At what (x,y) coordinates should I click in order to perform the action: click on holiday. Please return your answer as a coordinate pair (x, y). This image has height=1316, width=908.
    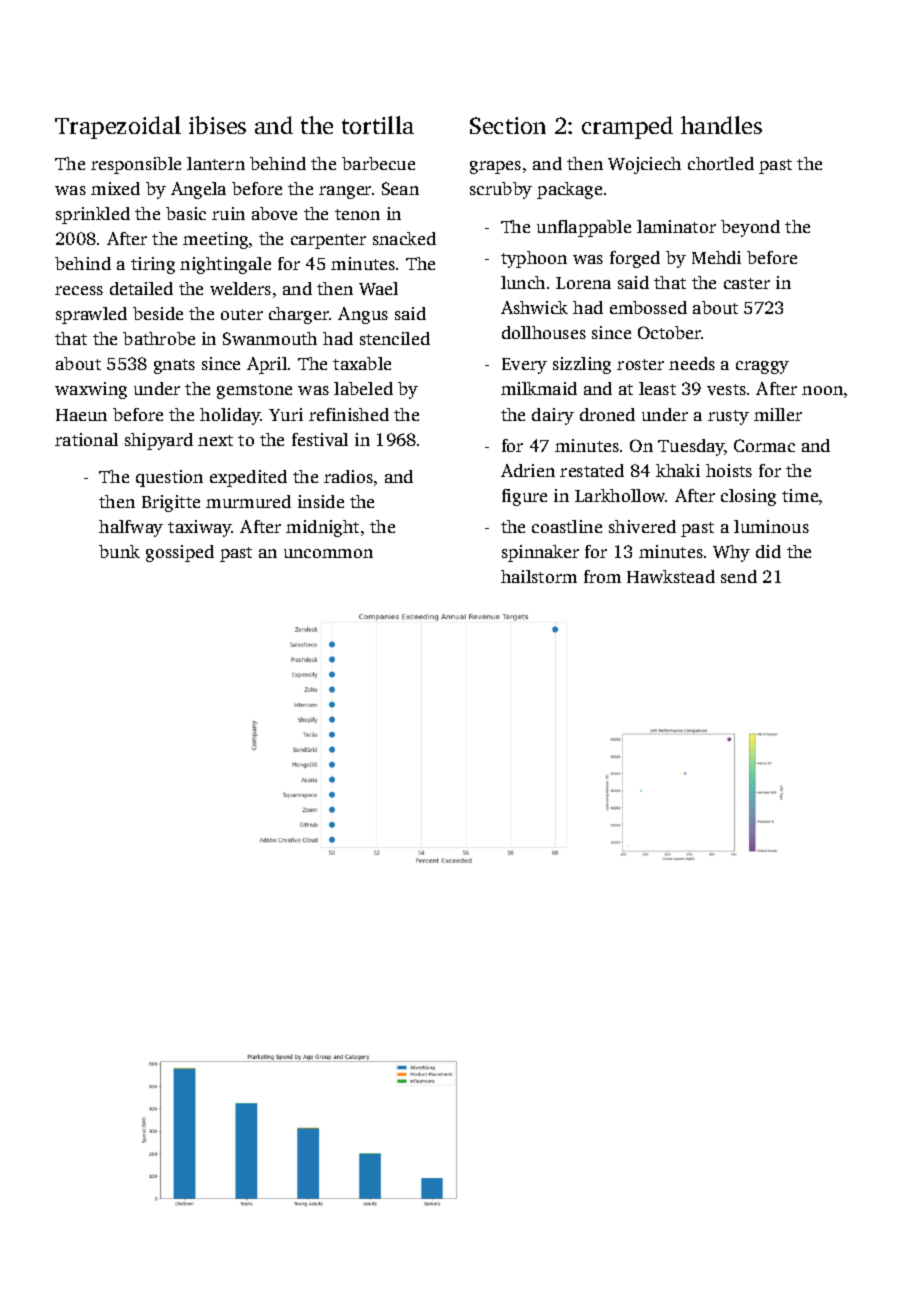
    Looking at the image, I should click on (230, 416).
